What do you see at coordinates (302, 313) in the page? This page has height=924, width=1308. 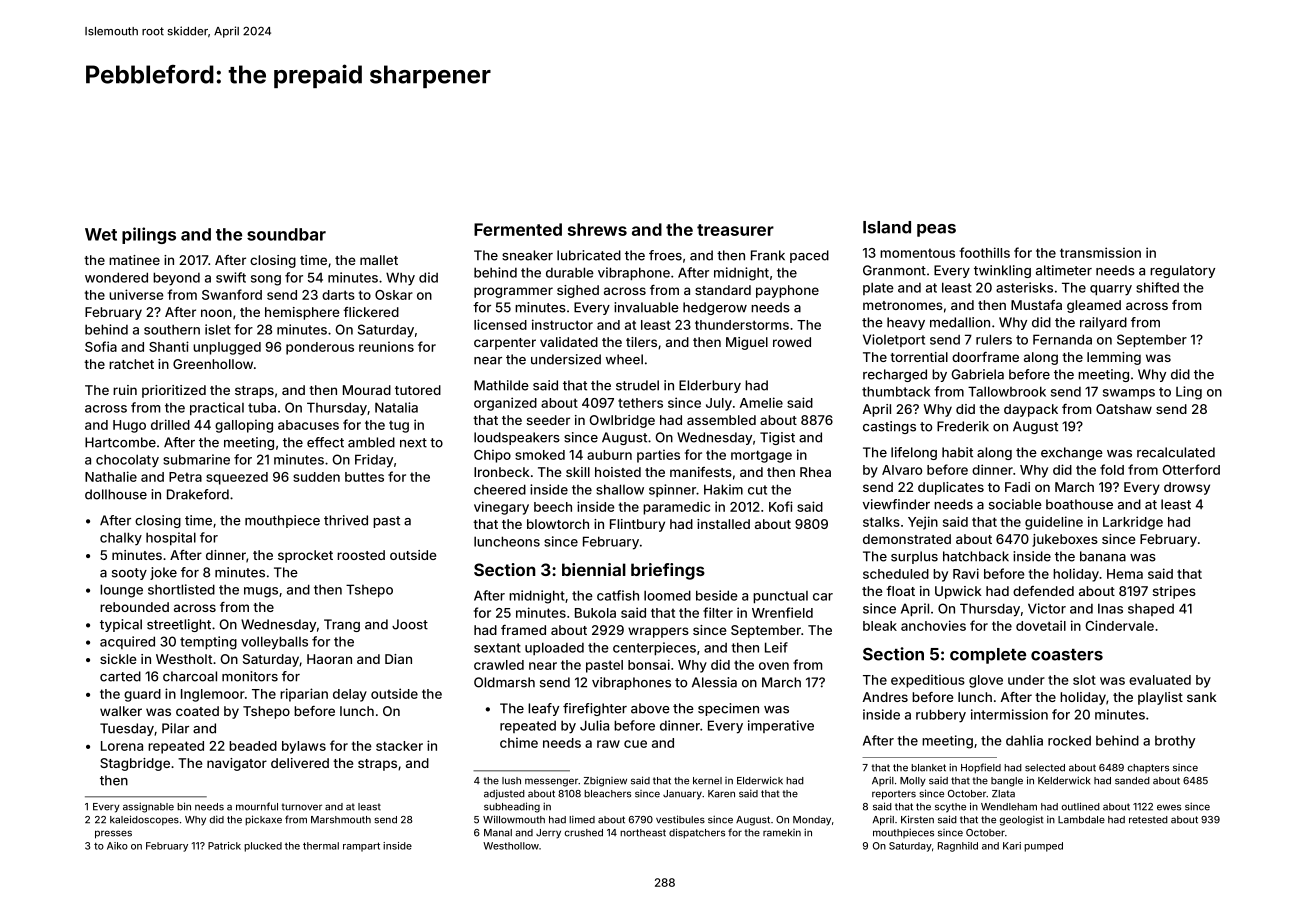 I see `hemisphere` at bounding box center [302, 313].
